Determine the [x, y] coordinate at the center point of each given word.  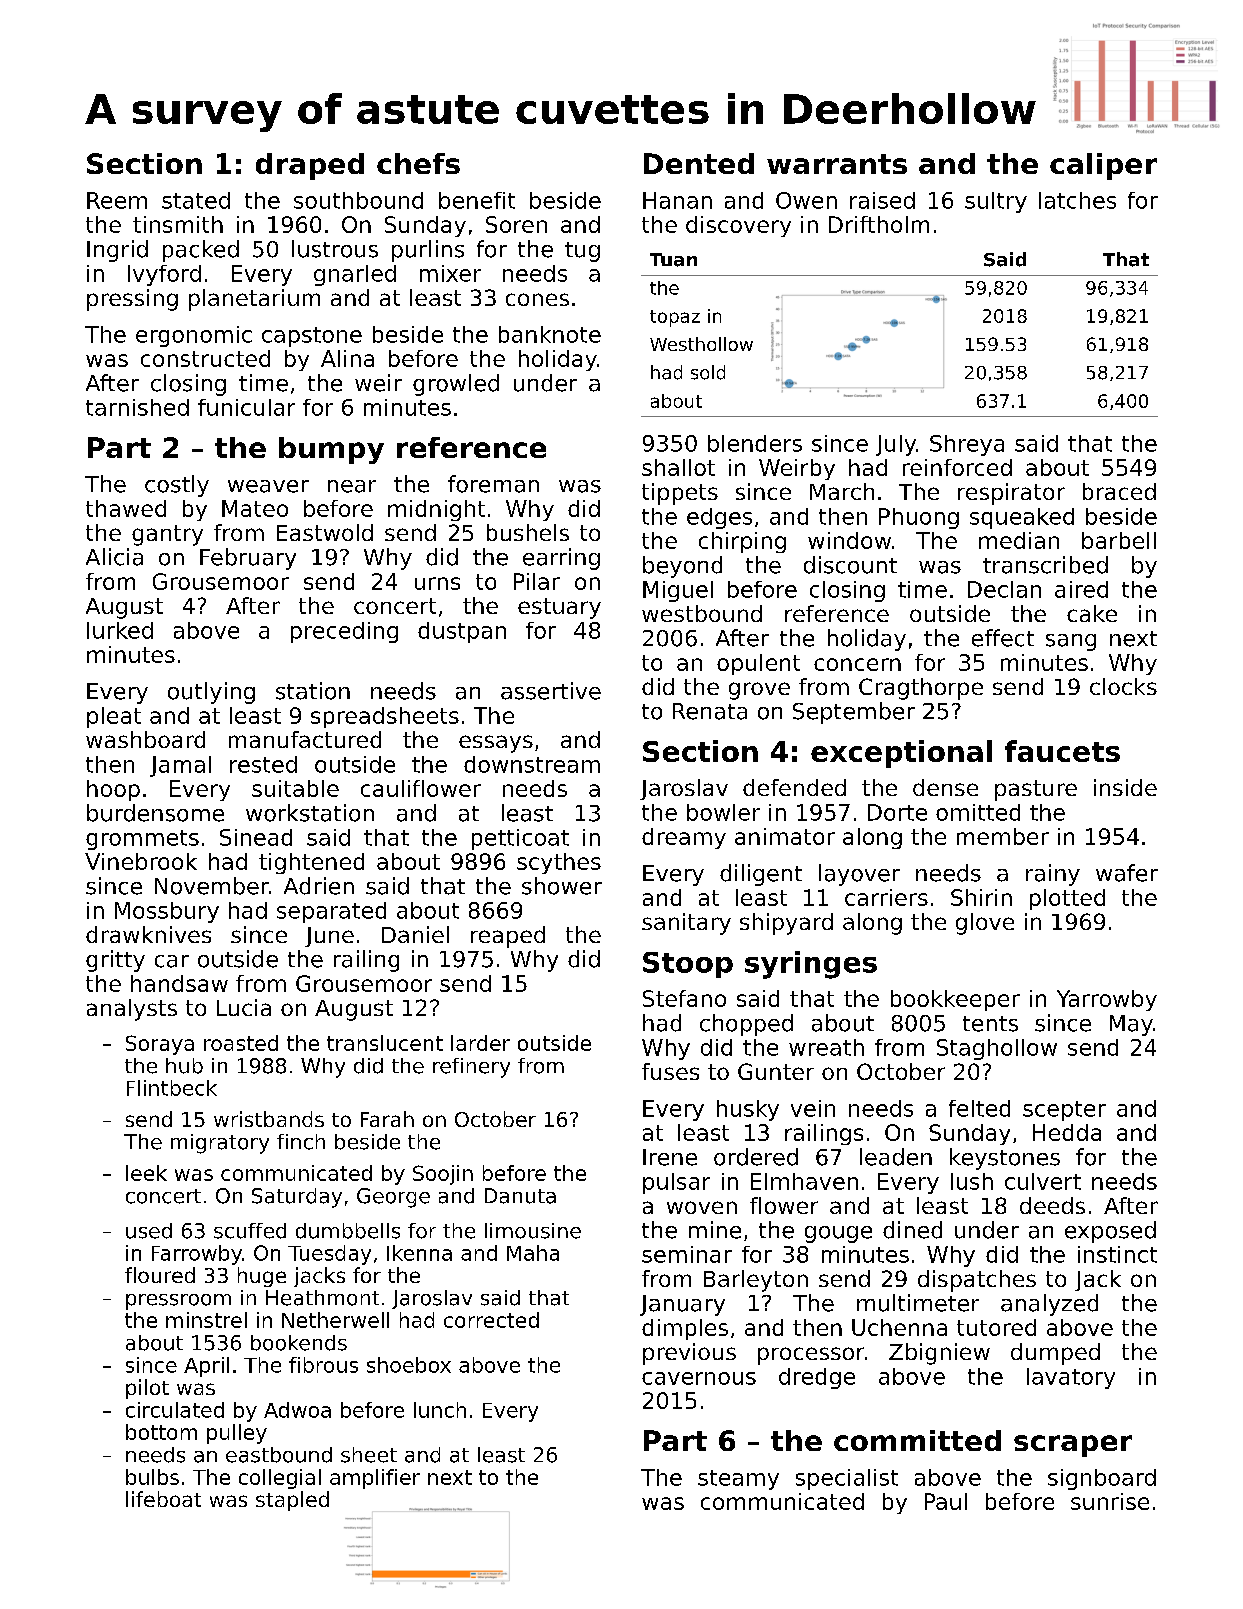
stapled [292, 1501]
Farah [387, 1119]
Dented [699, 163]
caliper [1103, 166]
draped [310, 166]
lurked [120, 630]
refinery [471, 1068]
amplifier [375, 1479]
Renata [710, 711]
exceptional [901, 754]
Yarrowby [1107, 1000]
